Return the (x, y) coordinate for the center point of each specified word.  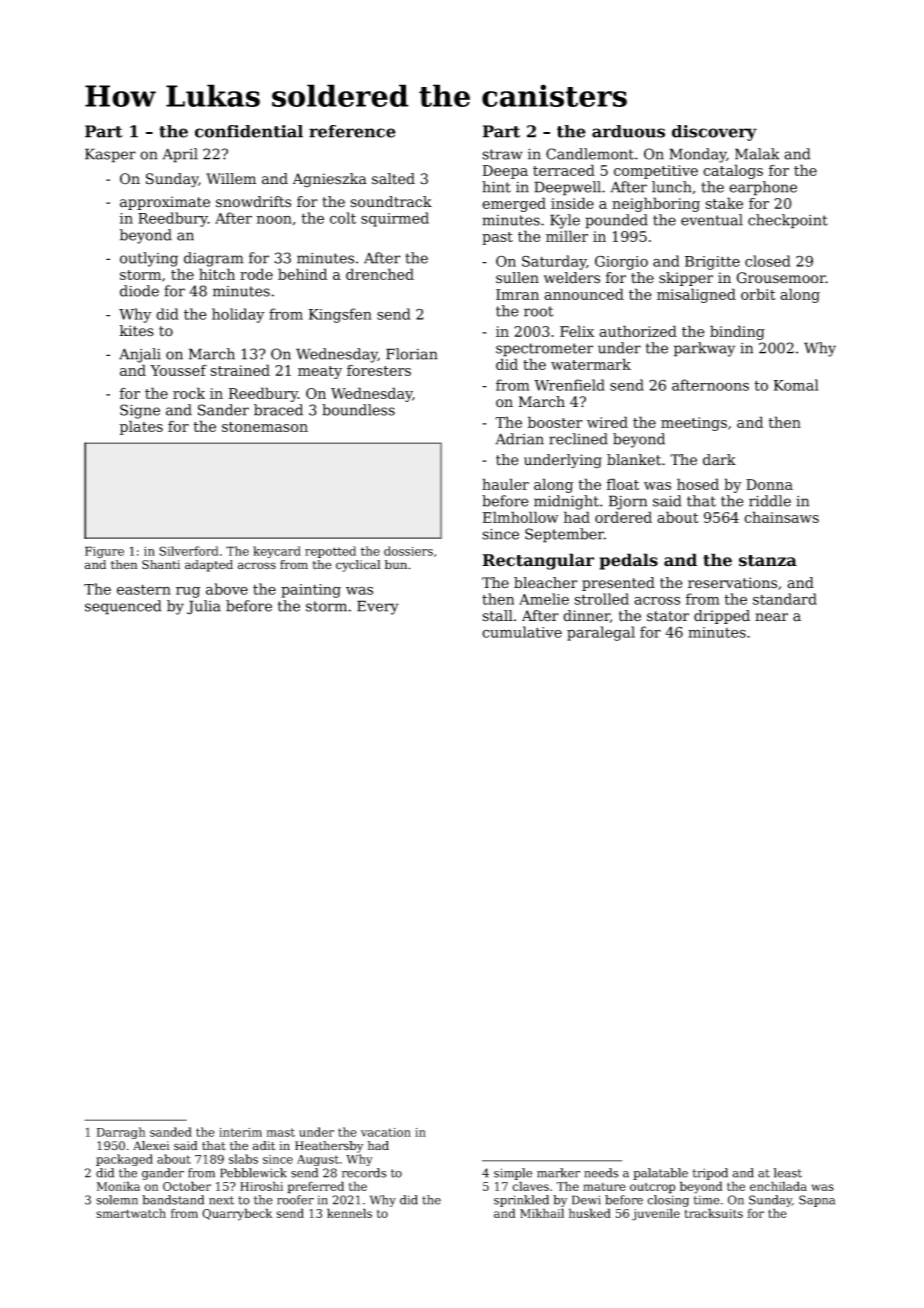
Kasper (110, 155)
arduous (628, 131)
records (364, 1173)
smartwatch (131, 1213)
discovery (714, 133)
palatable (660, 1174)
